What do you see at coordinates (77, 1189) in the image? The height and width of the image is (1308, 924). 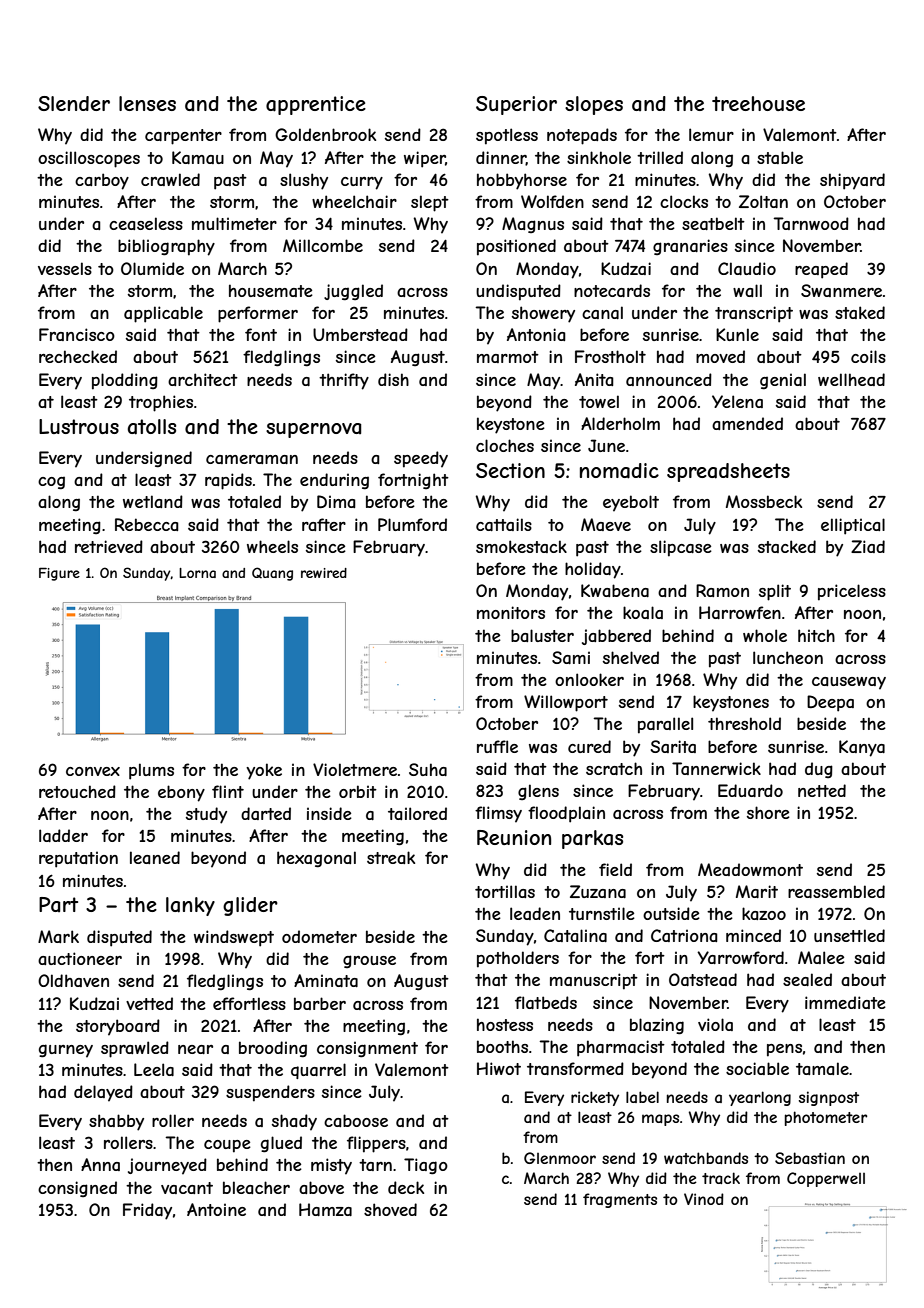 I see `consigned` at bounding box center [77, 1189].
